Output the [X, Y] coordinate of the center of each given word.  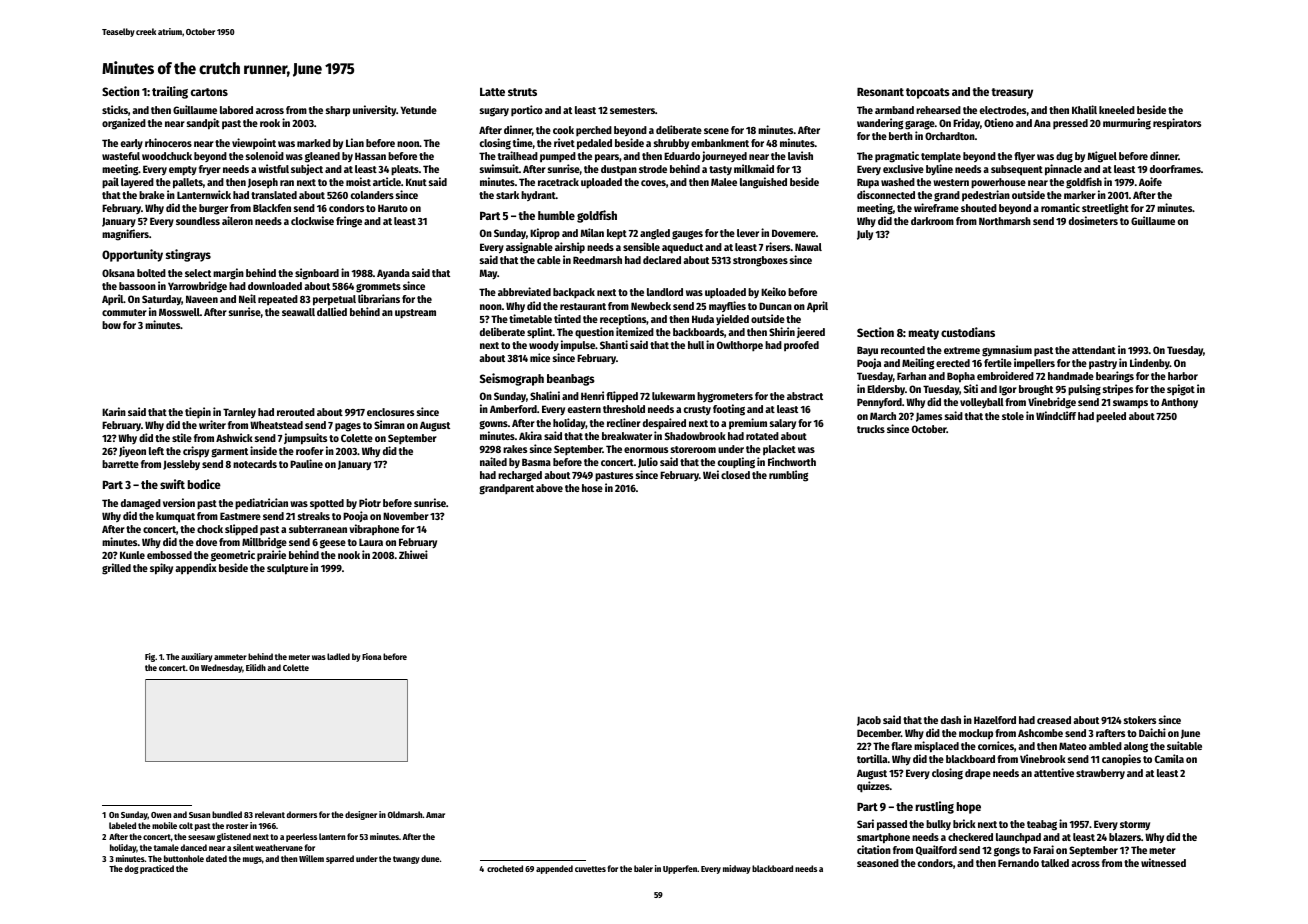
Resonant [880, 92]
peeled [1111, 417]
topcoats [928, 93]
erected [953, 363]
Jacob [869, 721]
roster [237, 826]
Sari [865, 823]
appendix [196, 569]
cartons [209, 92]
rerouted [296, 412]
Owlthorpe [740, 346]
